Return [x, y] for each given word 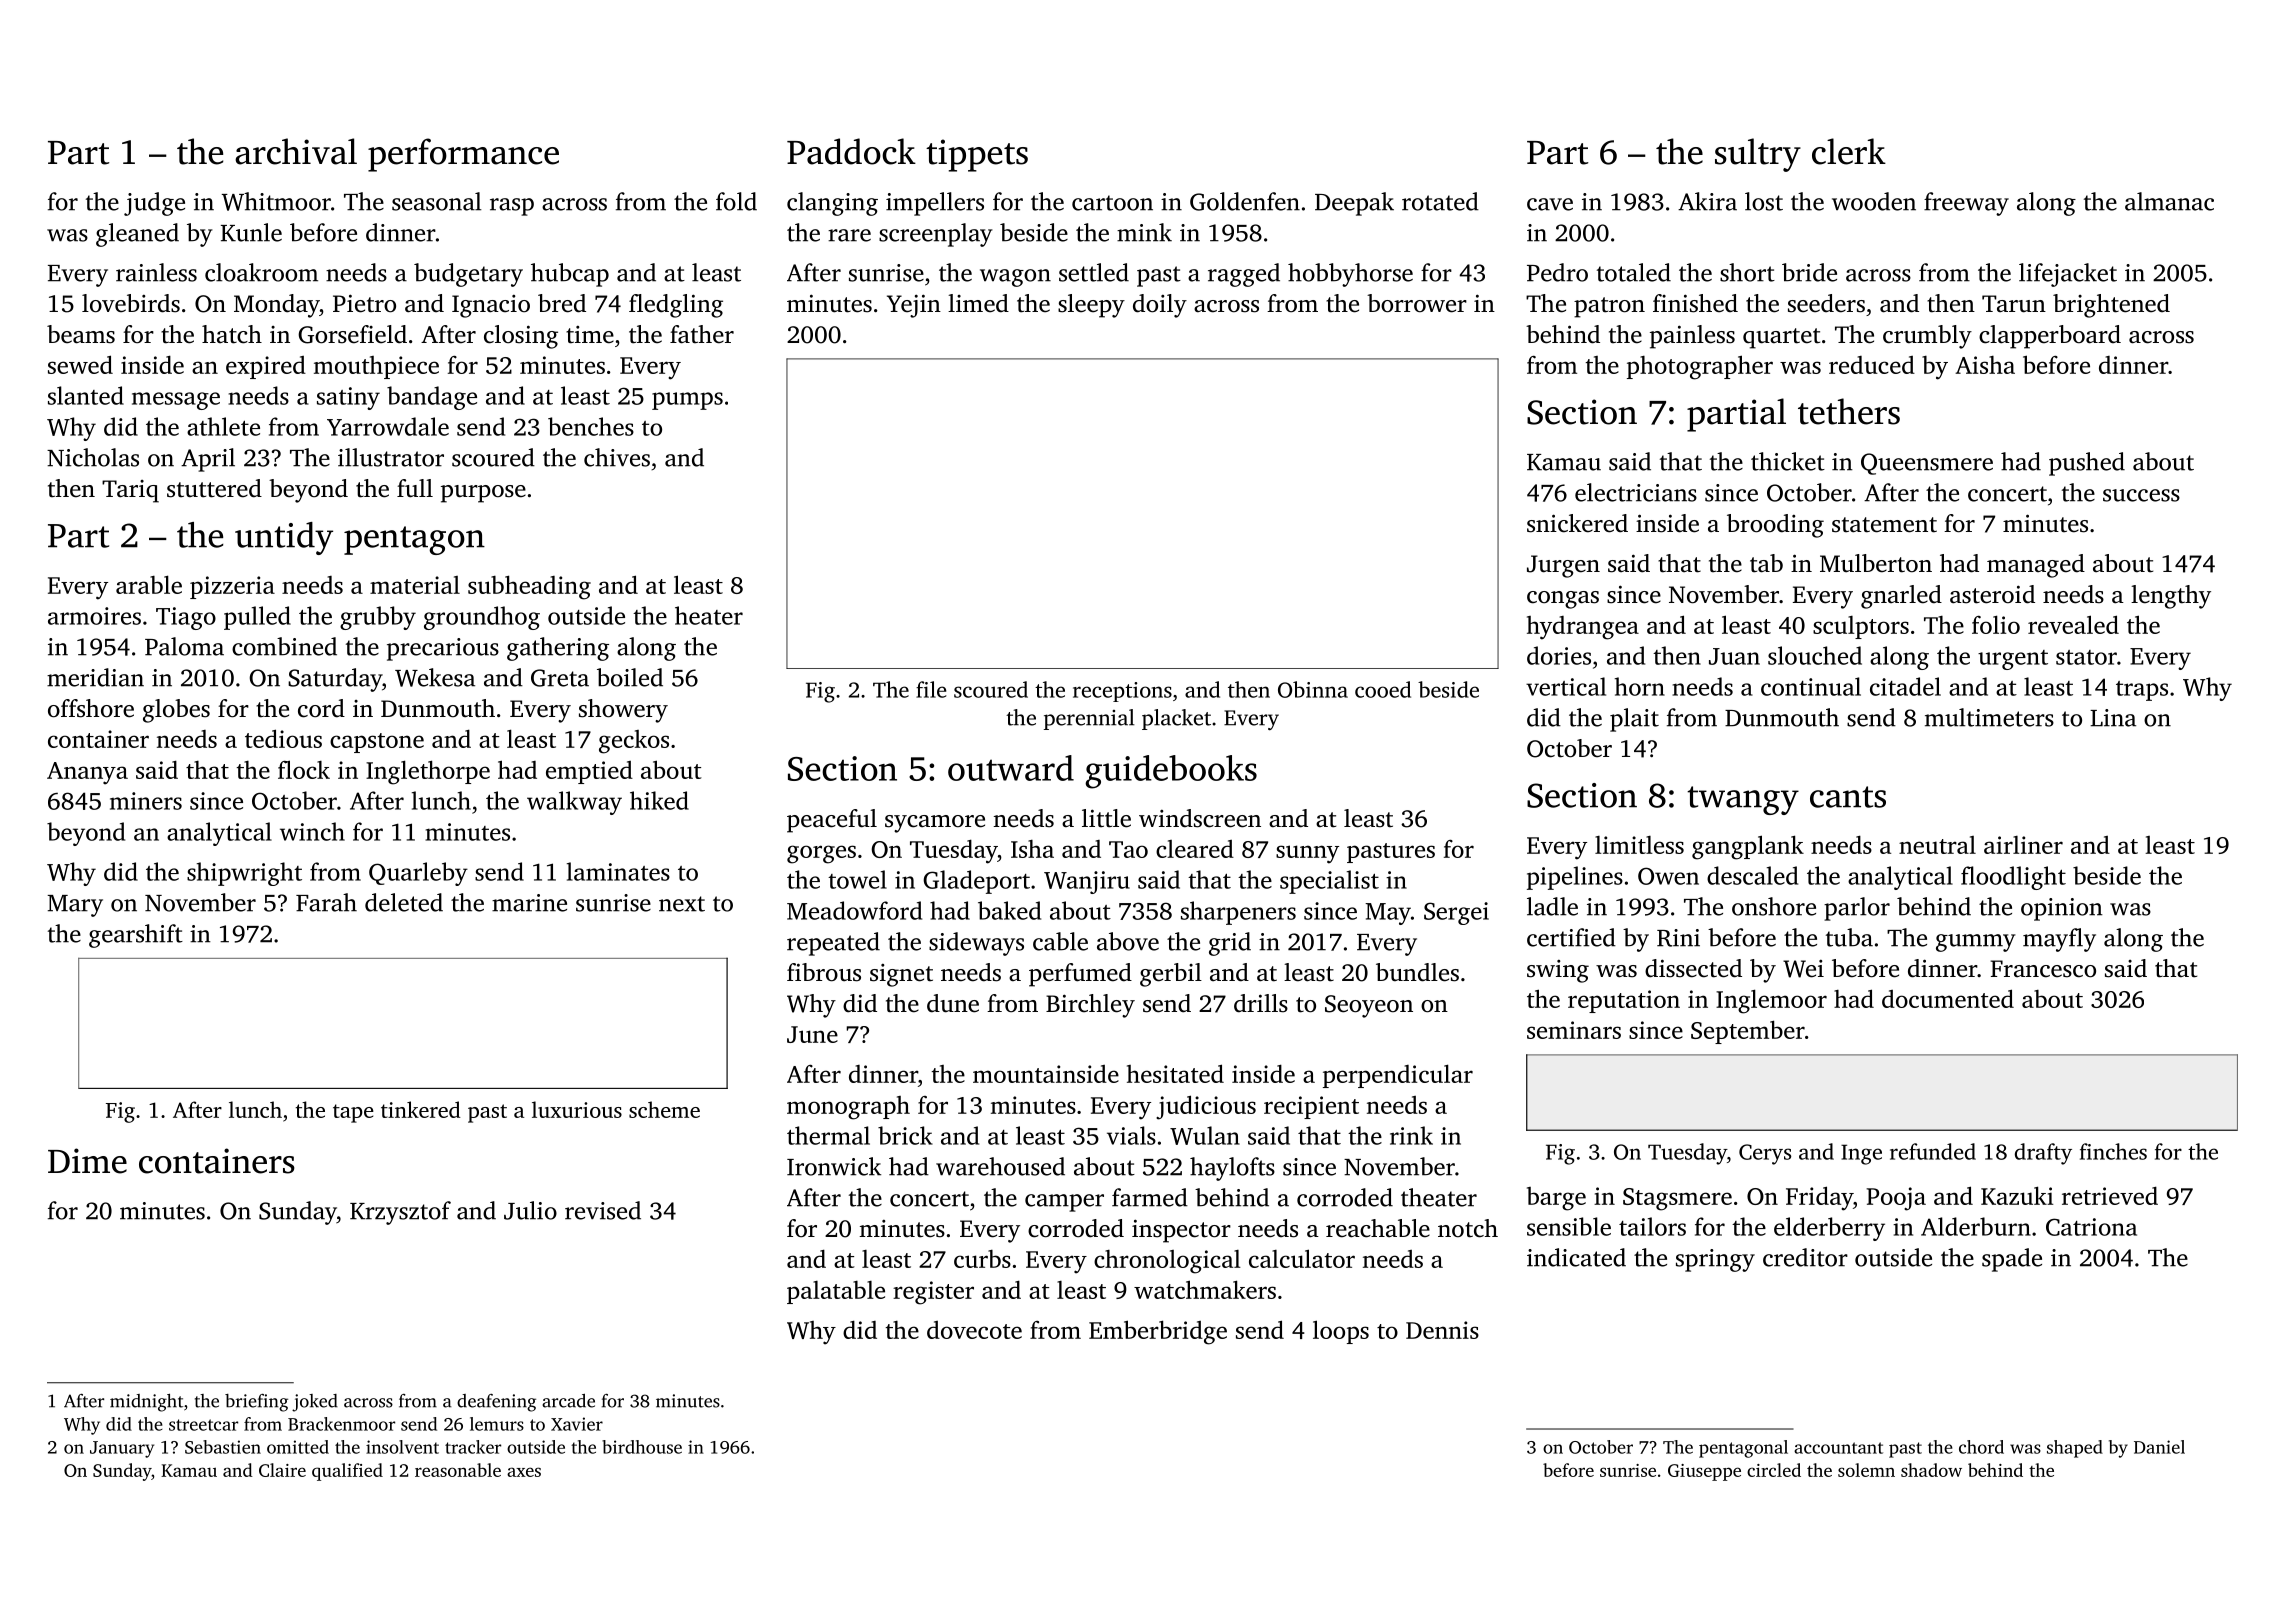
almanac [2169, 201]
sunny [1307, 854]
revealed [2073, 624]
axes [524, 1472]
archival [296, 151]
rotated [1440, 201]
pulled [257, 618]
